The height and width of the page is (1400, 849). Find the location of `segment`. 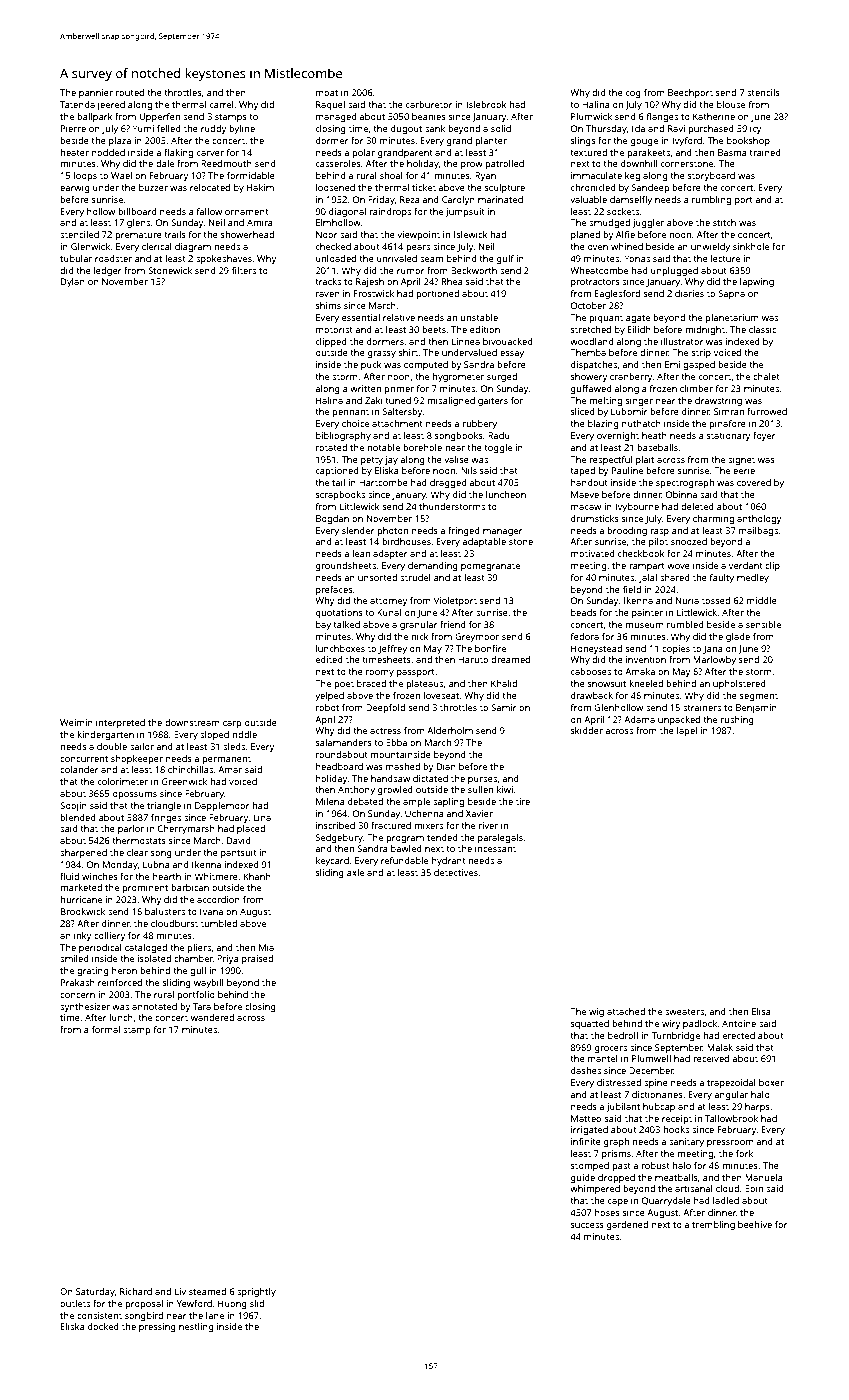

segment is located at coordinates (759, 697).
